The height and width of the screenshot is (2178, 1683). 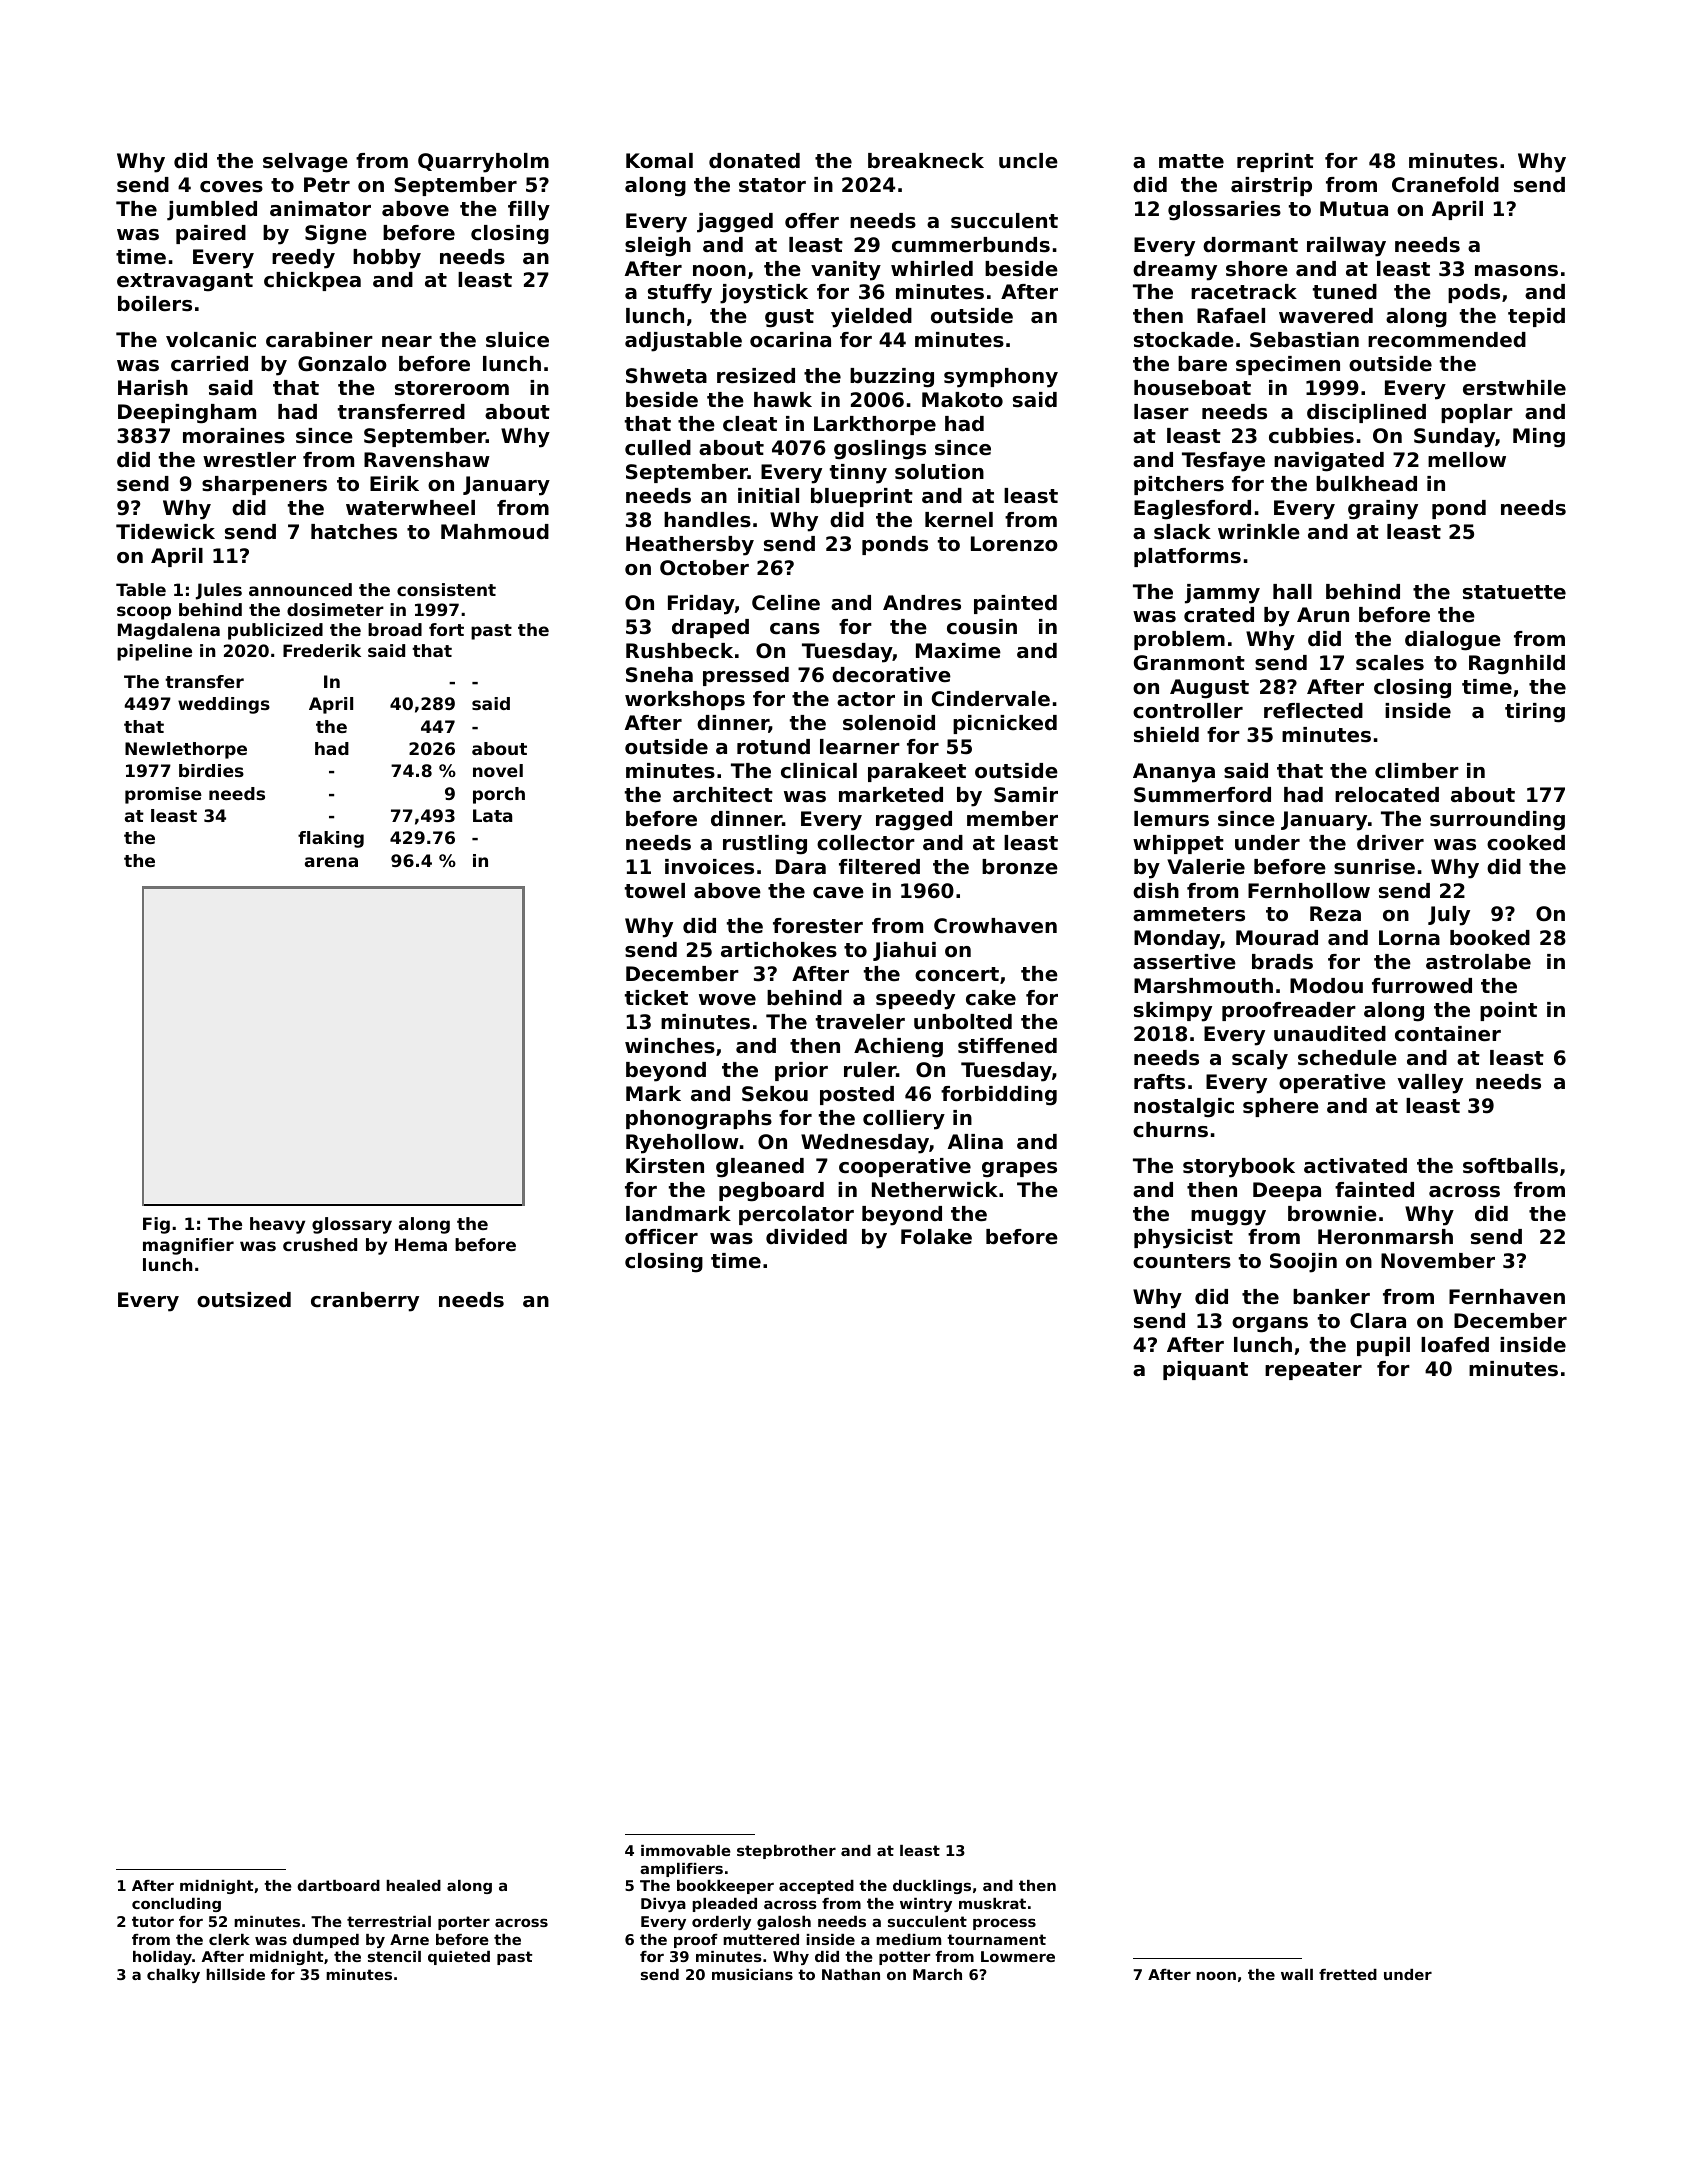 What do you see at coordinates (1354, 209) in the screenshot?
I see `Mutua` at bounding box center [1354, 209].
